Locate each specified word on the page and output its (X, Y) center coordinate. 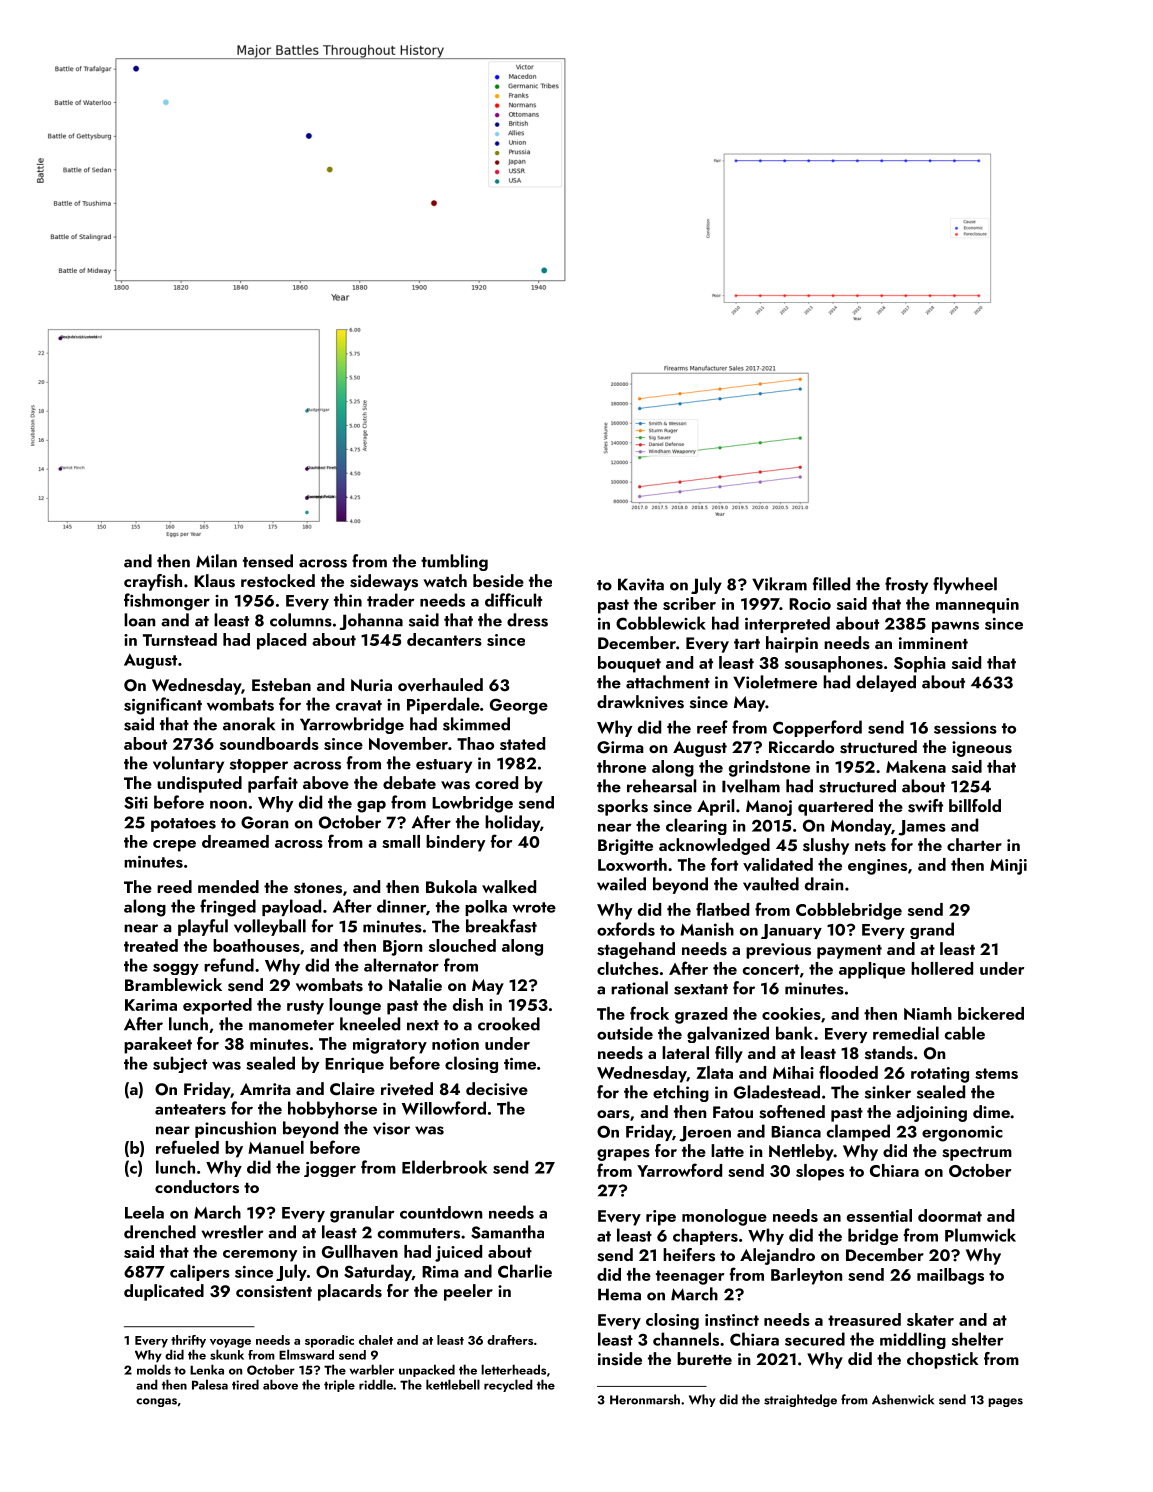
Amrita (265, 1089)
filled (831, 584)
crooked (509, 1024)
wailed (621, 884)
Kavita (641, 584)
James (922, 828)
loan (139, 620)
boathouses (256, 945)
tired (245, 1384)
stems (996, 1073)
